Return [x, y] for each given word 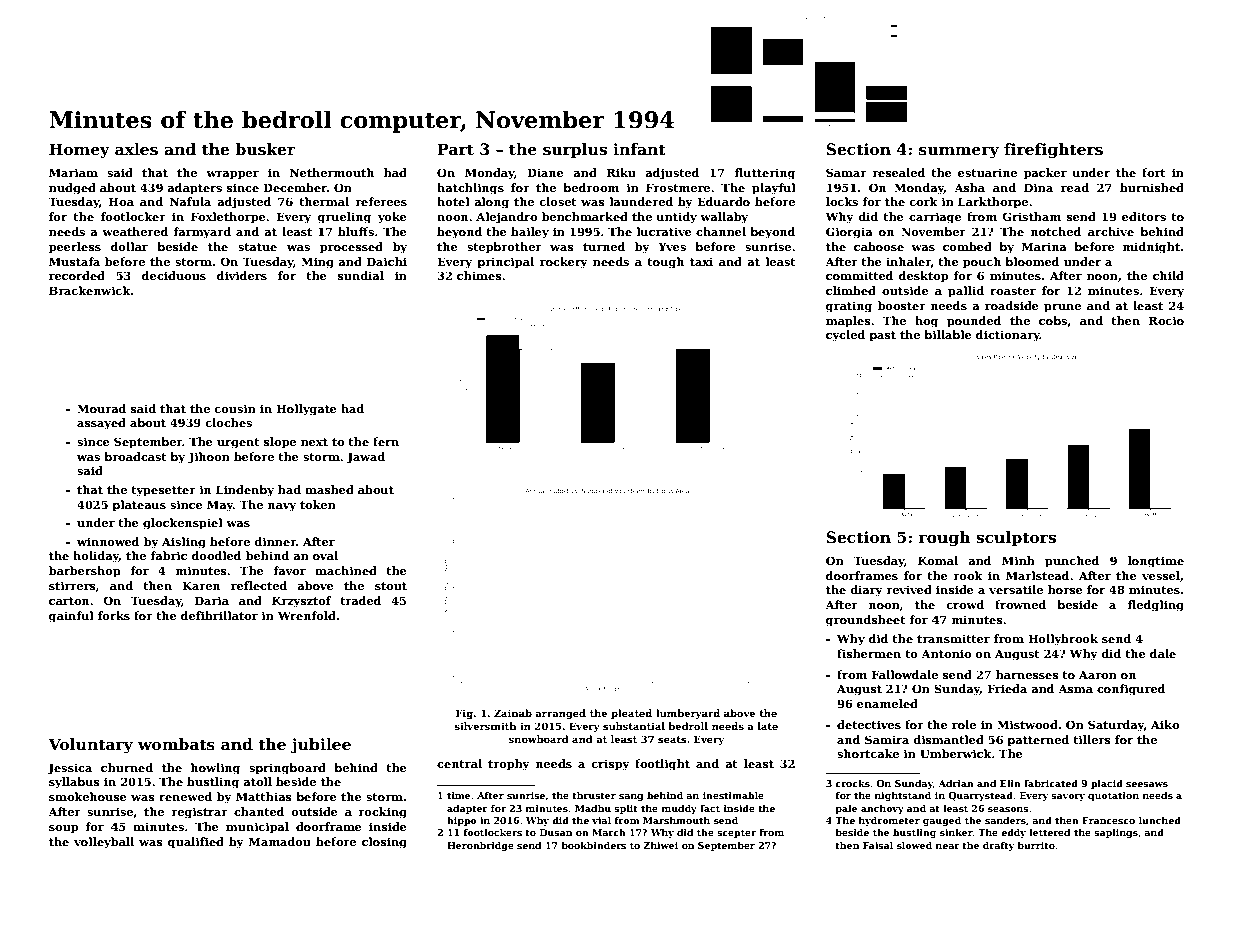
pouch [982, 263]
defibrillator [219, 615]
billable [948, 334]
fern [386, 441]
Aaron [1098, 674]
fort [1154, 172]
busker [265, 149]
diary [866, 591]
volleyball [104, 843]
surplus [575, 150]
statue [257, 247]
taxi [701, 261]
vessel [1161, 575]
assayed [101, 424]
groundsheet [866, 621]
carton [69, 601]
